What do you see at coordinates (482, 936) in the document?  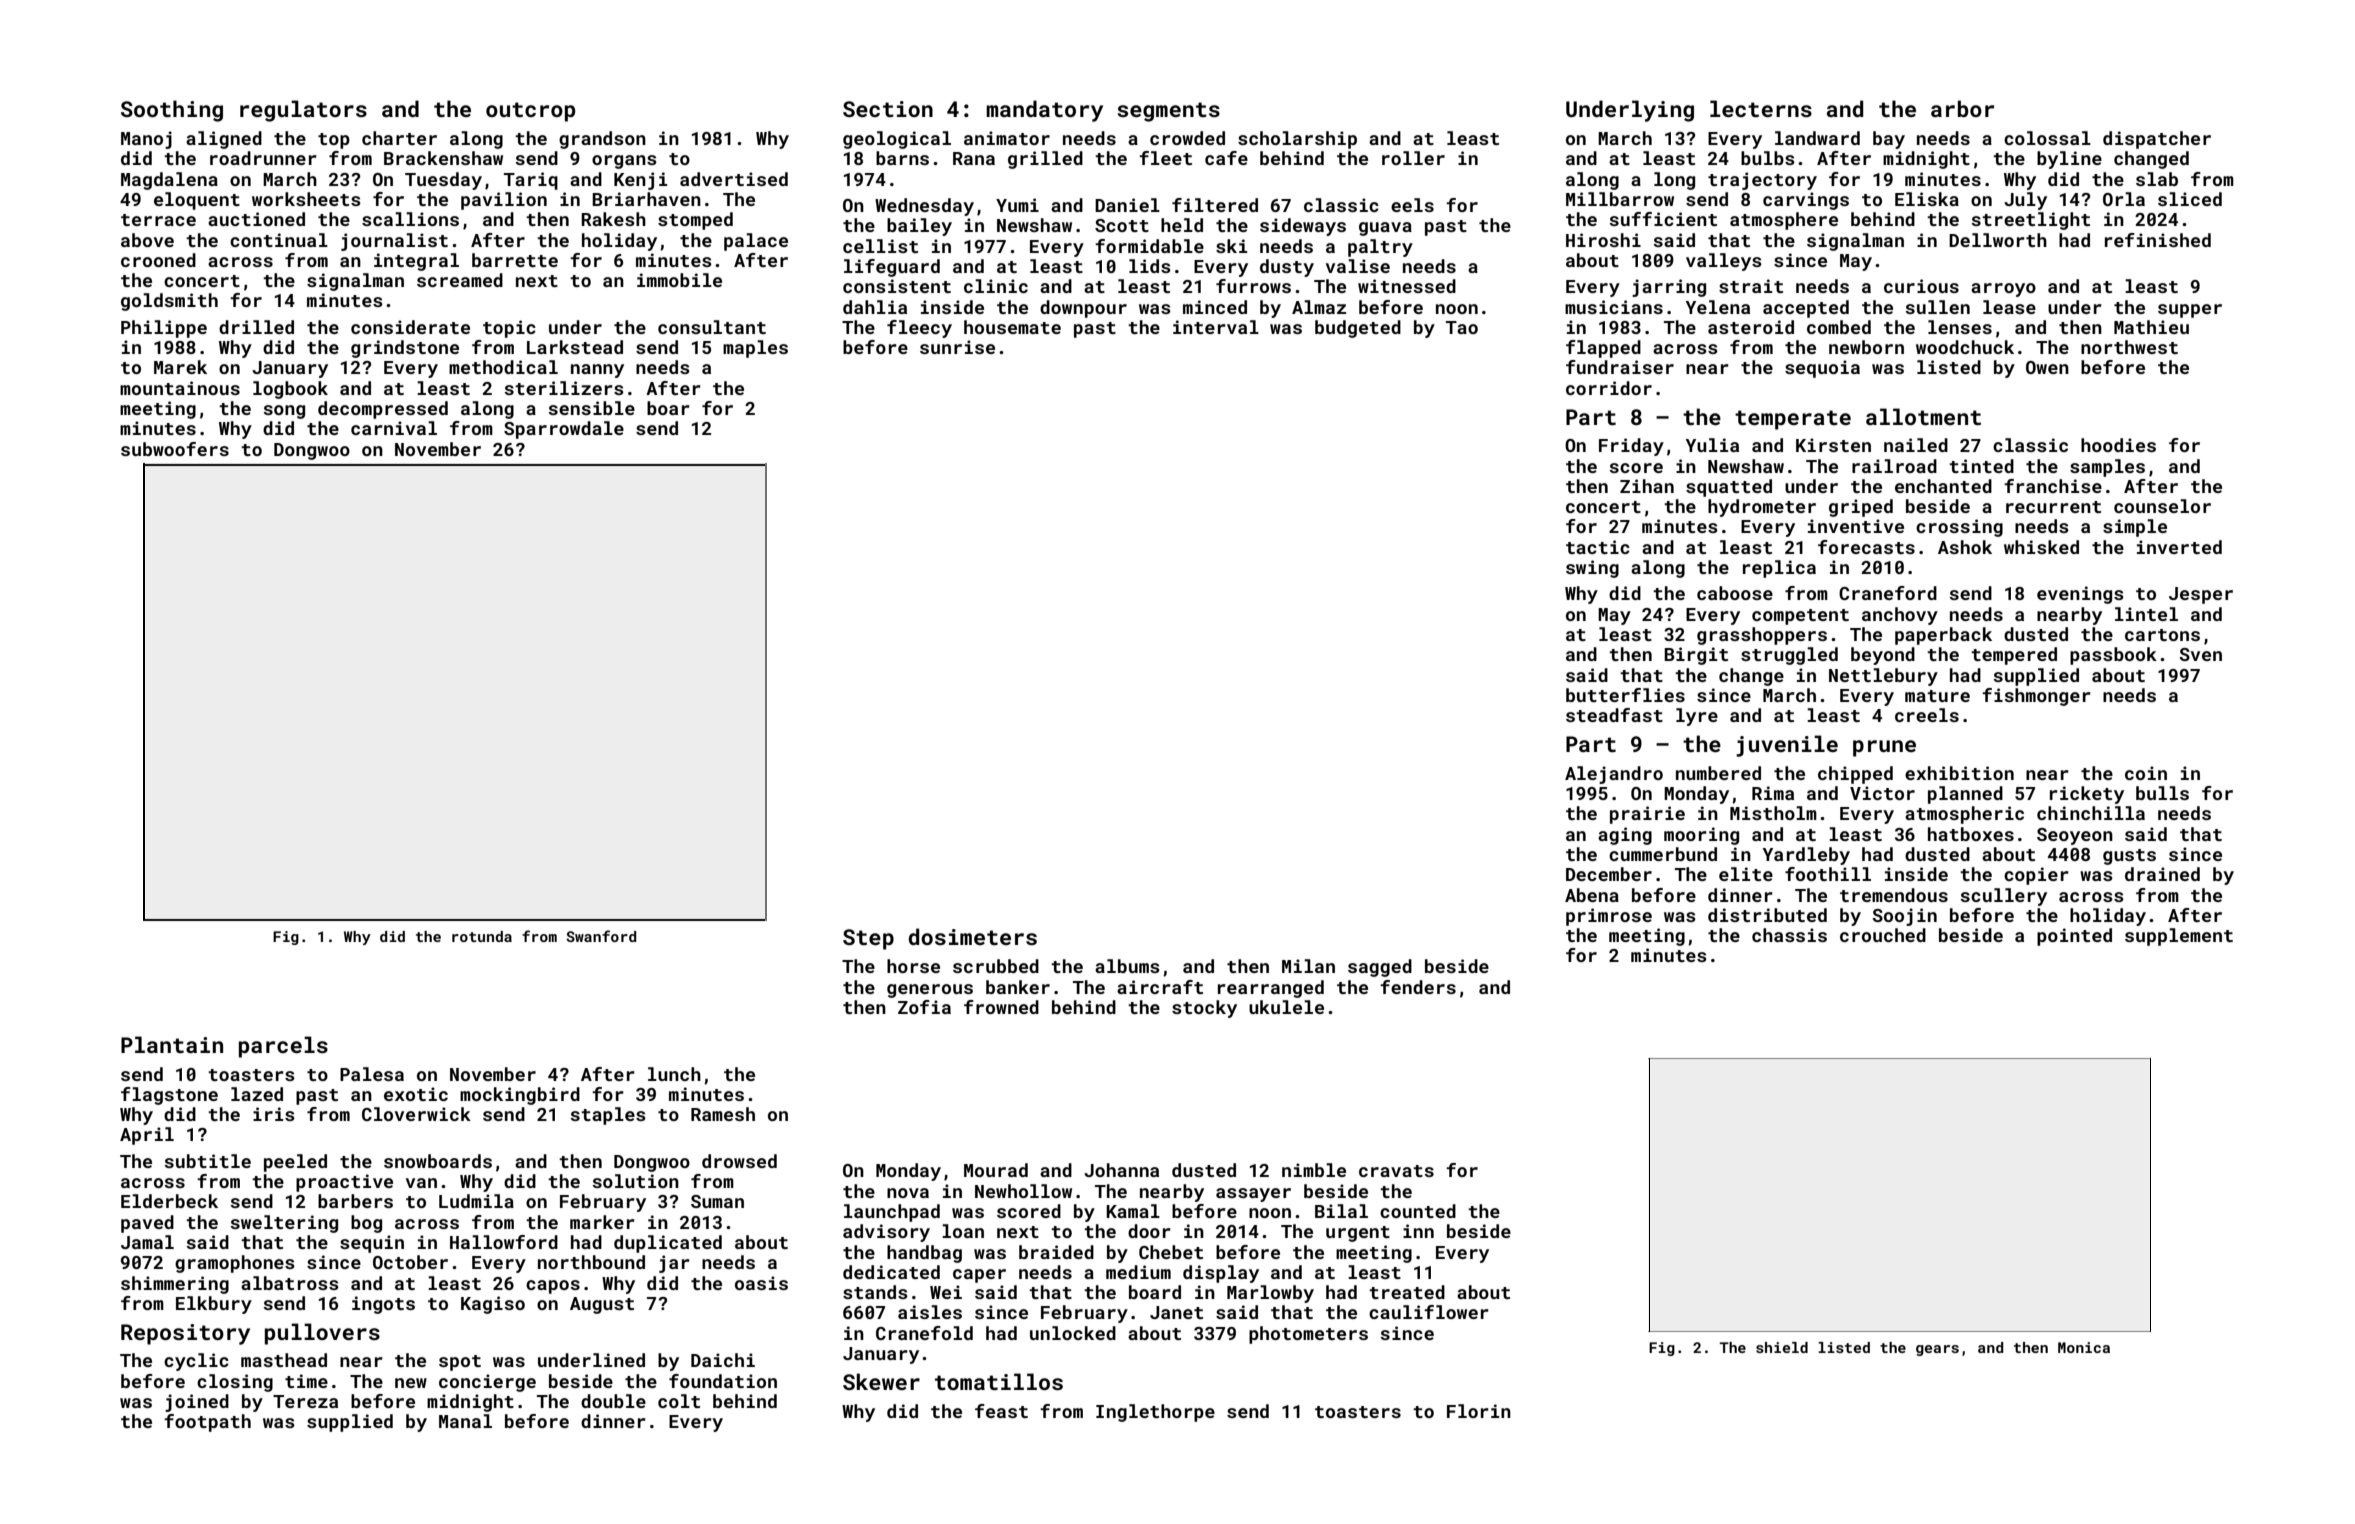 I see `rotunda` at bounding box center [482, 936].
